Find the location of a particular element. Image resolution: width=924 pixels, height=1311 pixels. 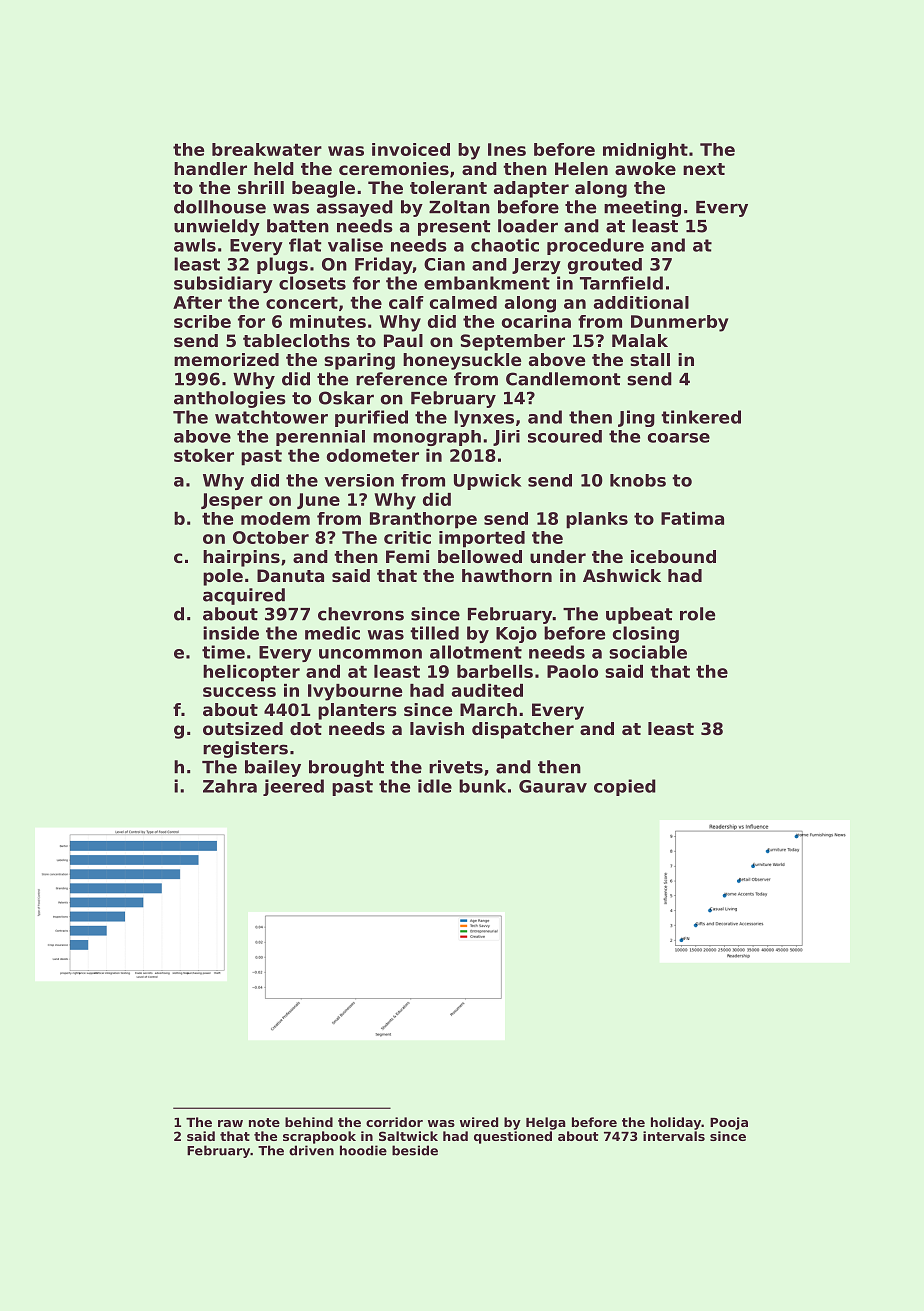

wired is located at coordinates (479, 1122).
